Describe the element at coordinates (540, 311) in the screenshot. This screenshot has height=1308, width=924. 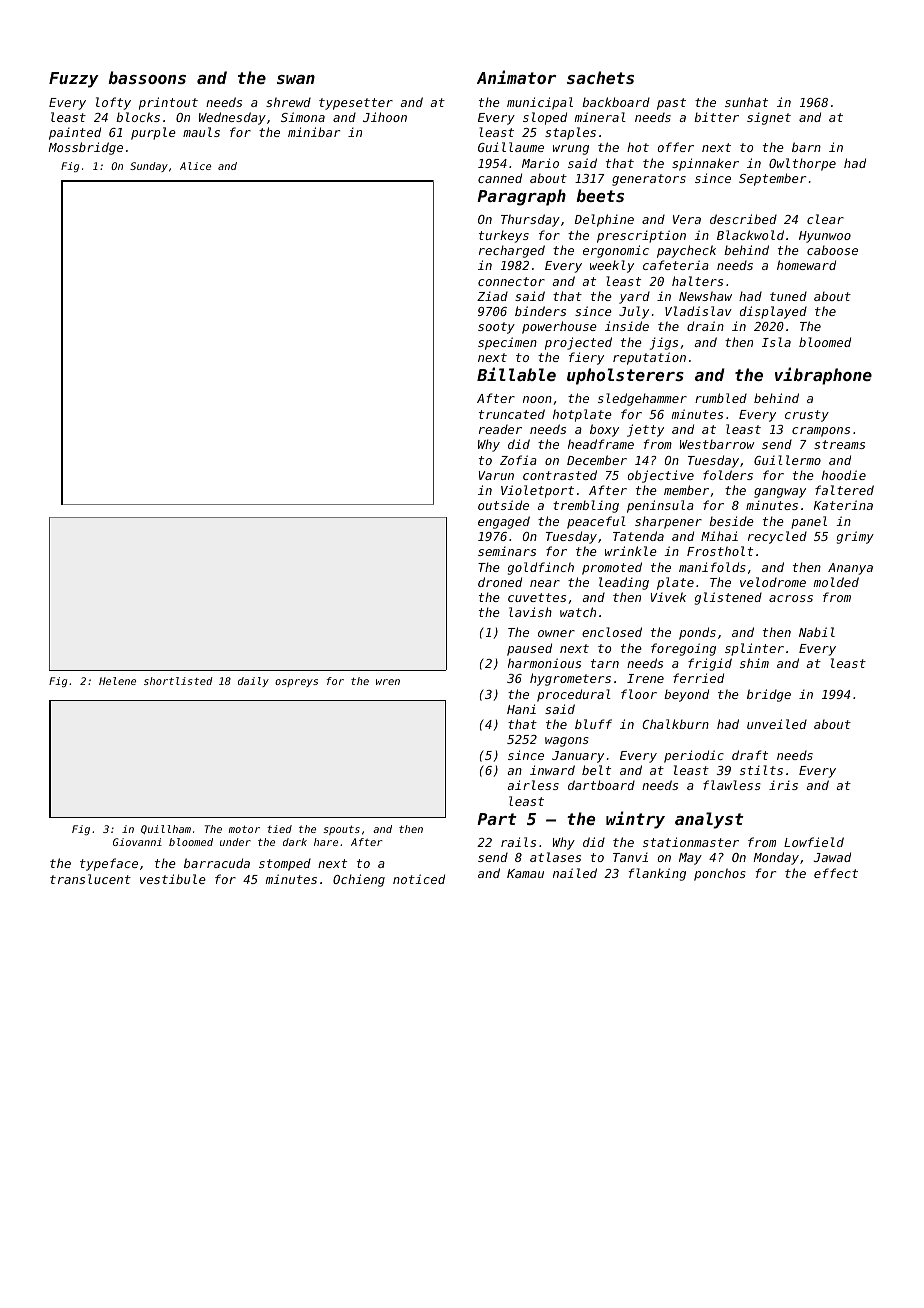
I see `binders` at that location.
